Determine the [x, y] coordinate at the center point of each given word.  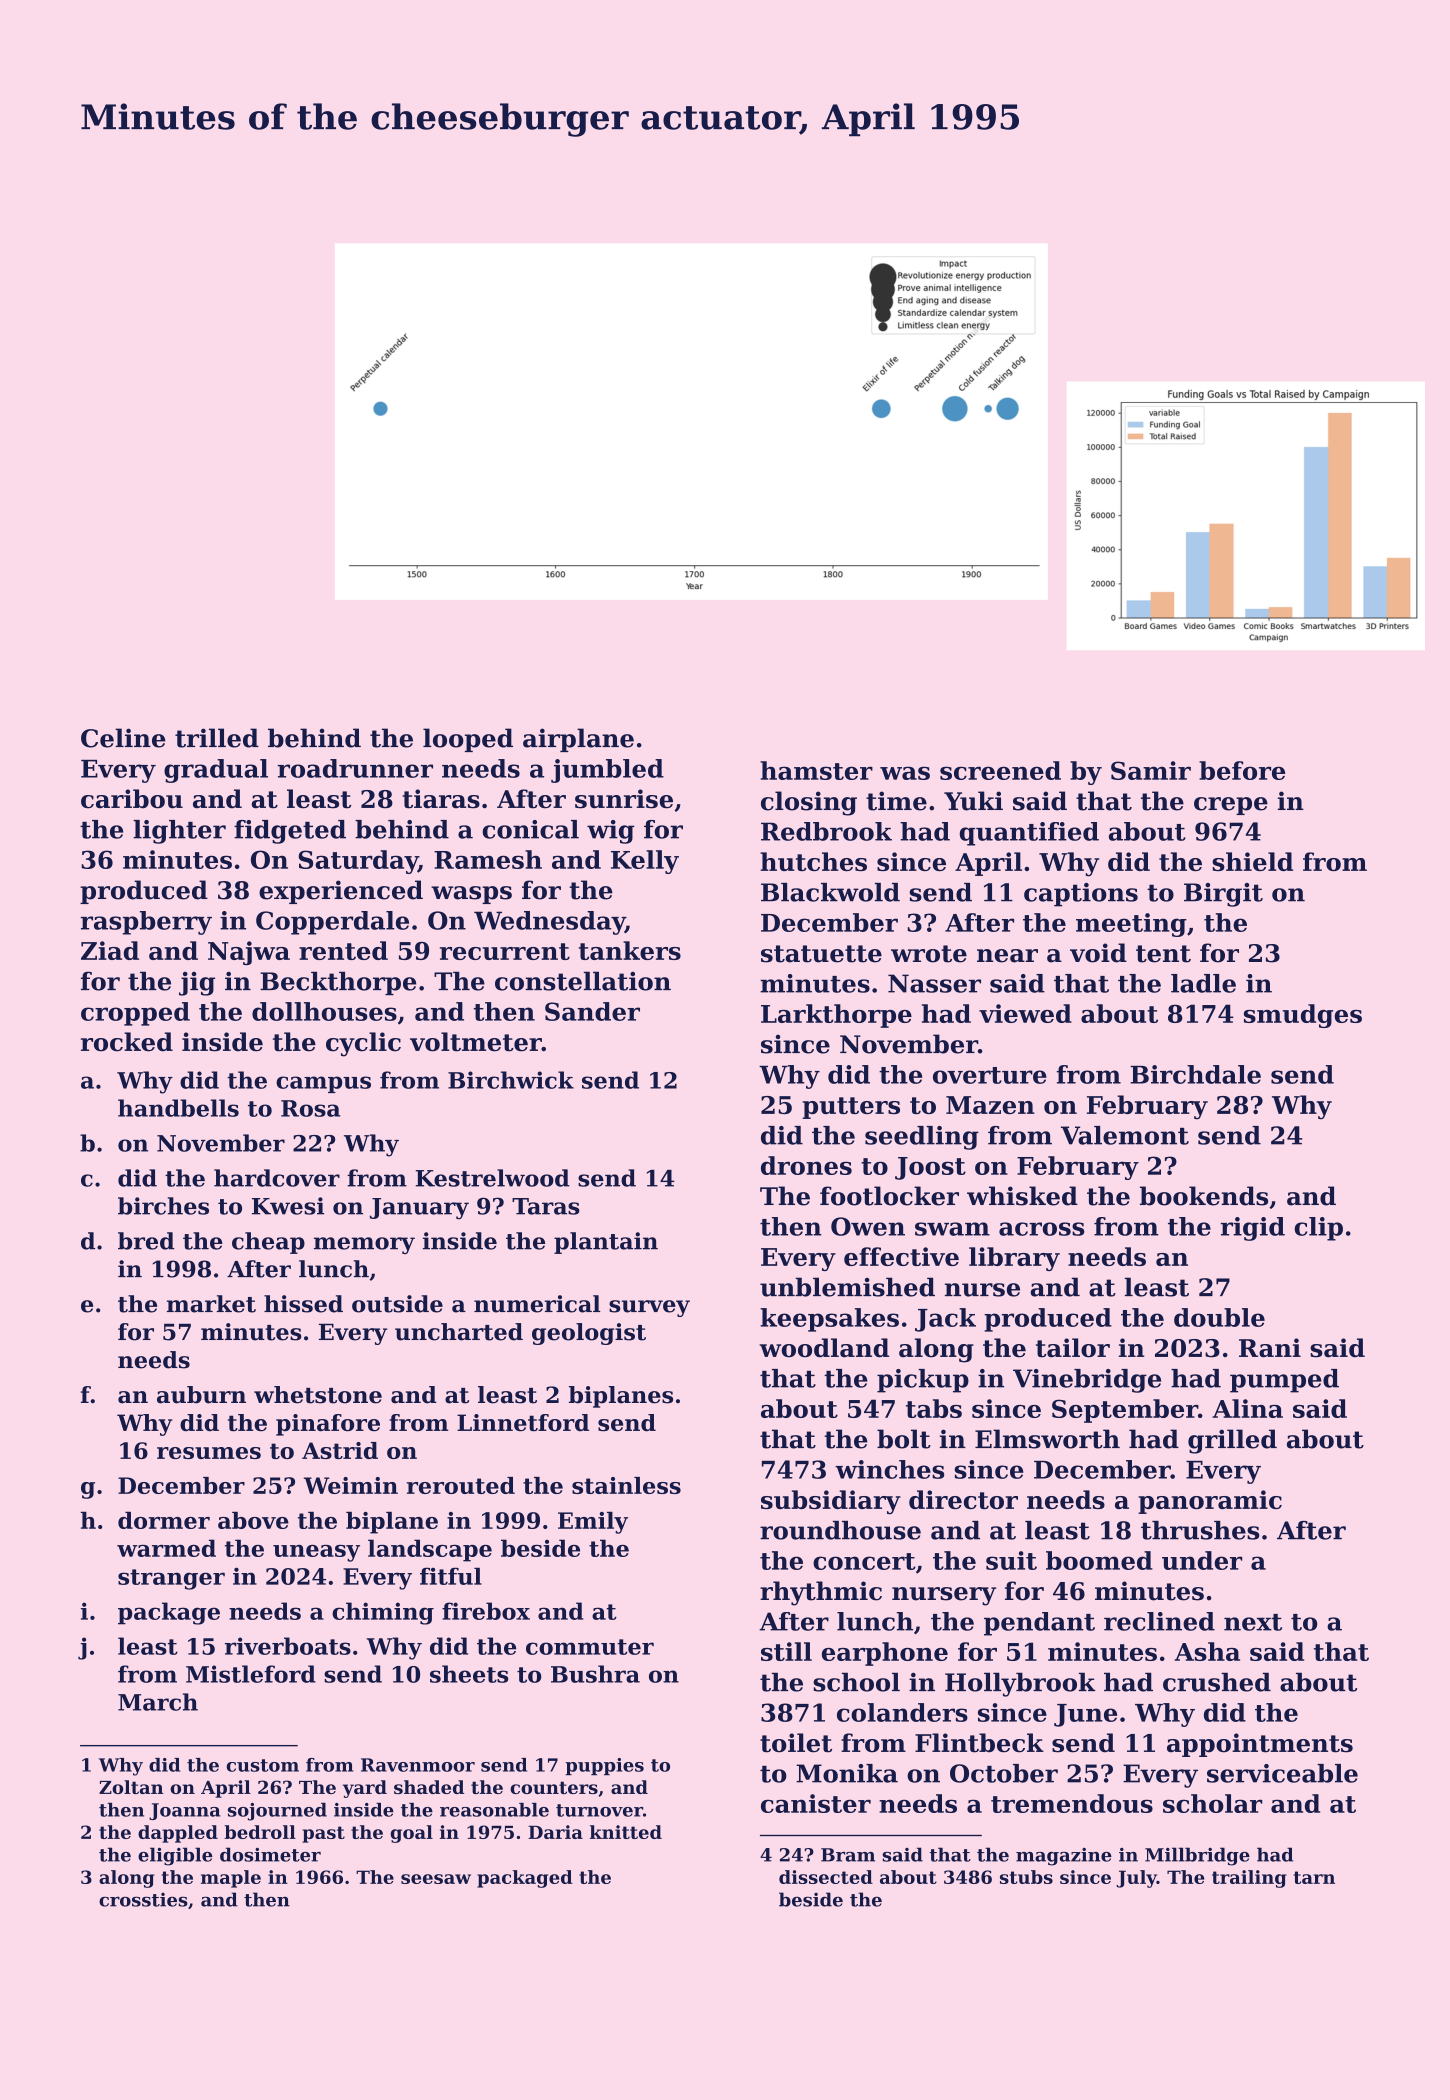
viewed [1025, 1013]
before [1242, 770]
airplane [578, 740]
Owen [868, 1226]
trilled [217, 738]
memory [364, 1245]
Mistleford [251, 1674]
